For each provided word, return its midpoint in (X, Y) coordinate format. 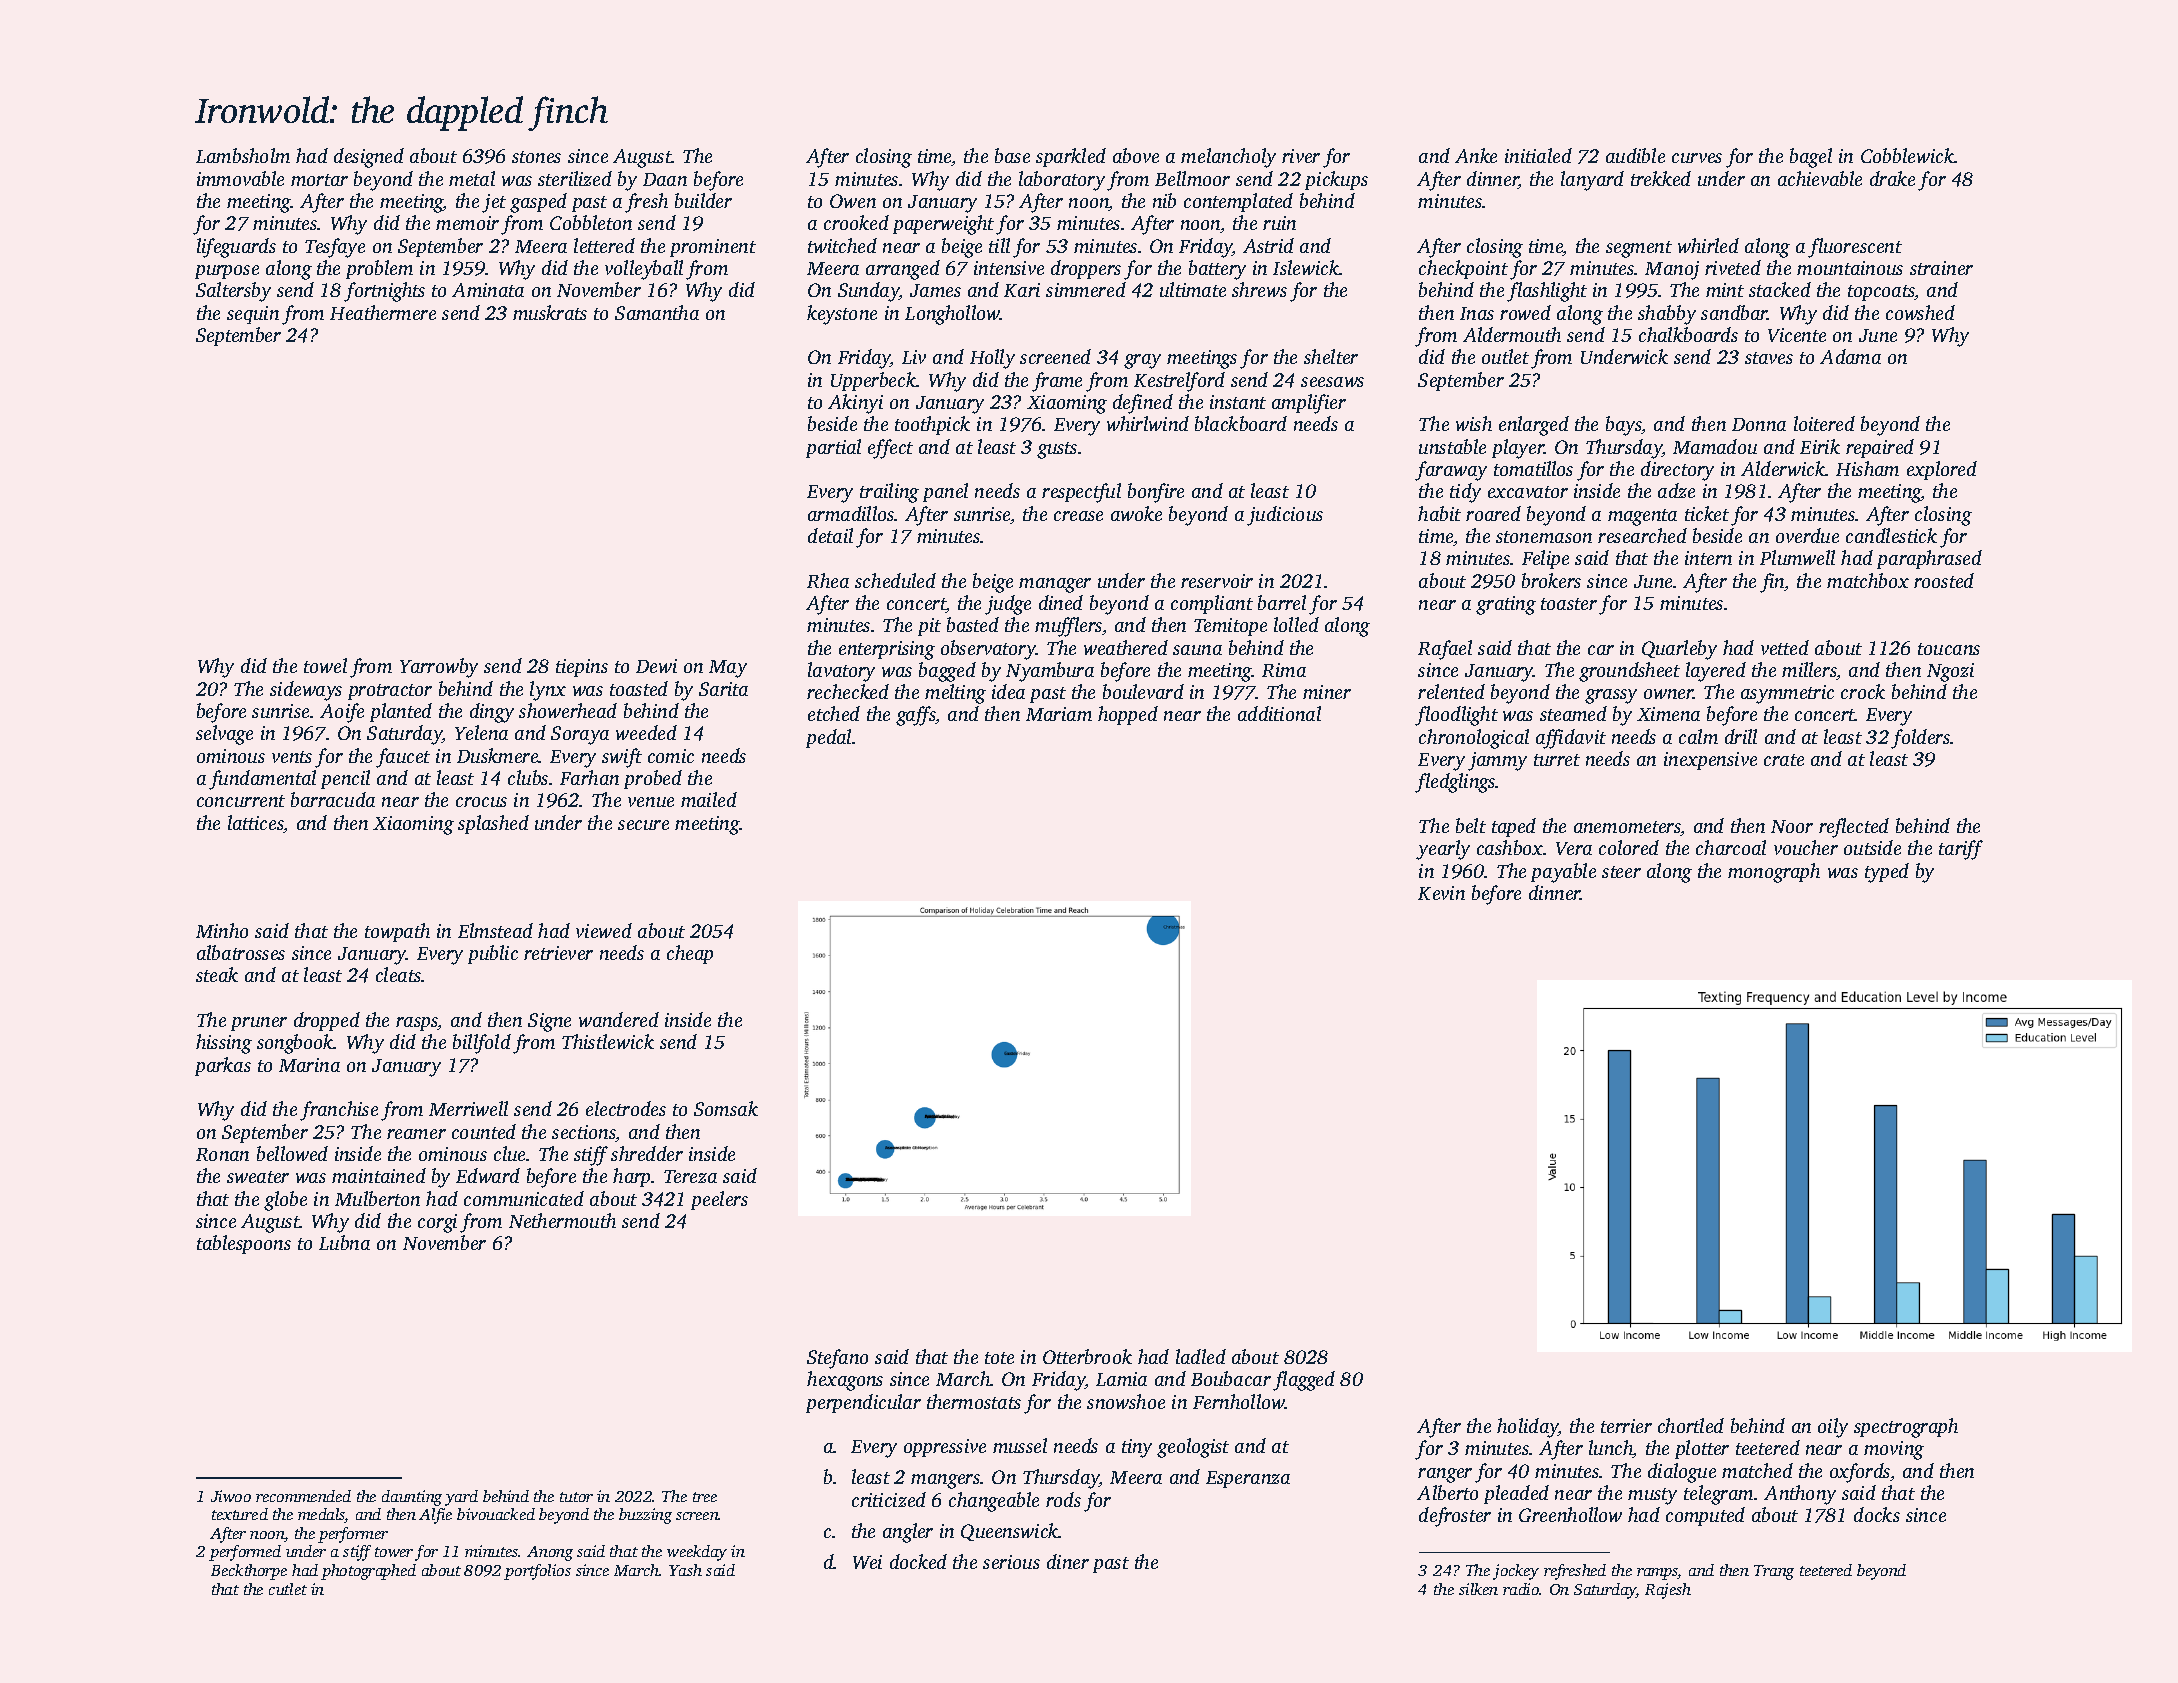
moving (1894, 1450)
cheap (690, 954)
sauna (1197, 650)
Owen (853, 201)
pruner (259, 1024)
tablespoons (244, 1244)
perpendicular (863, 1403)
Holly (992, 359)
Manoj (1672, 270)
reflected (1854, 828)
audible (1635, 155)
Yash (685, 1570)
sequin (253, 315)
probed (653, 779)
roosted (1944, 580)
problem (379, 269)
